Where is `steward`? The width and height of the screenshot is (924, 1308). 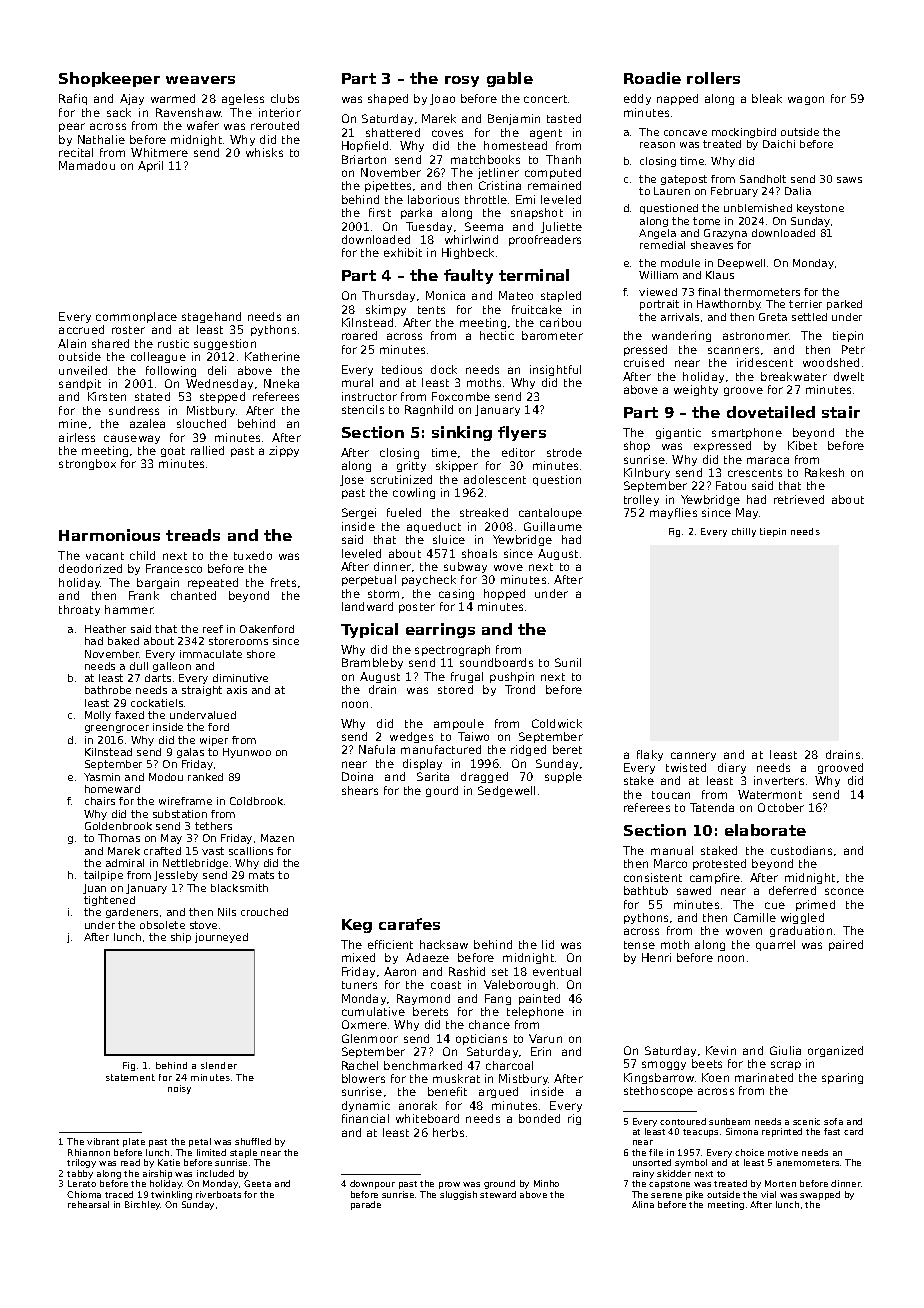 steward is located at coordinates (498, 1194).
